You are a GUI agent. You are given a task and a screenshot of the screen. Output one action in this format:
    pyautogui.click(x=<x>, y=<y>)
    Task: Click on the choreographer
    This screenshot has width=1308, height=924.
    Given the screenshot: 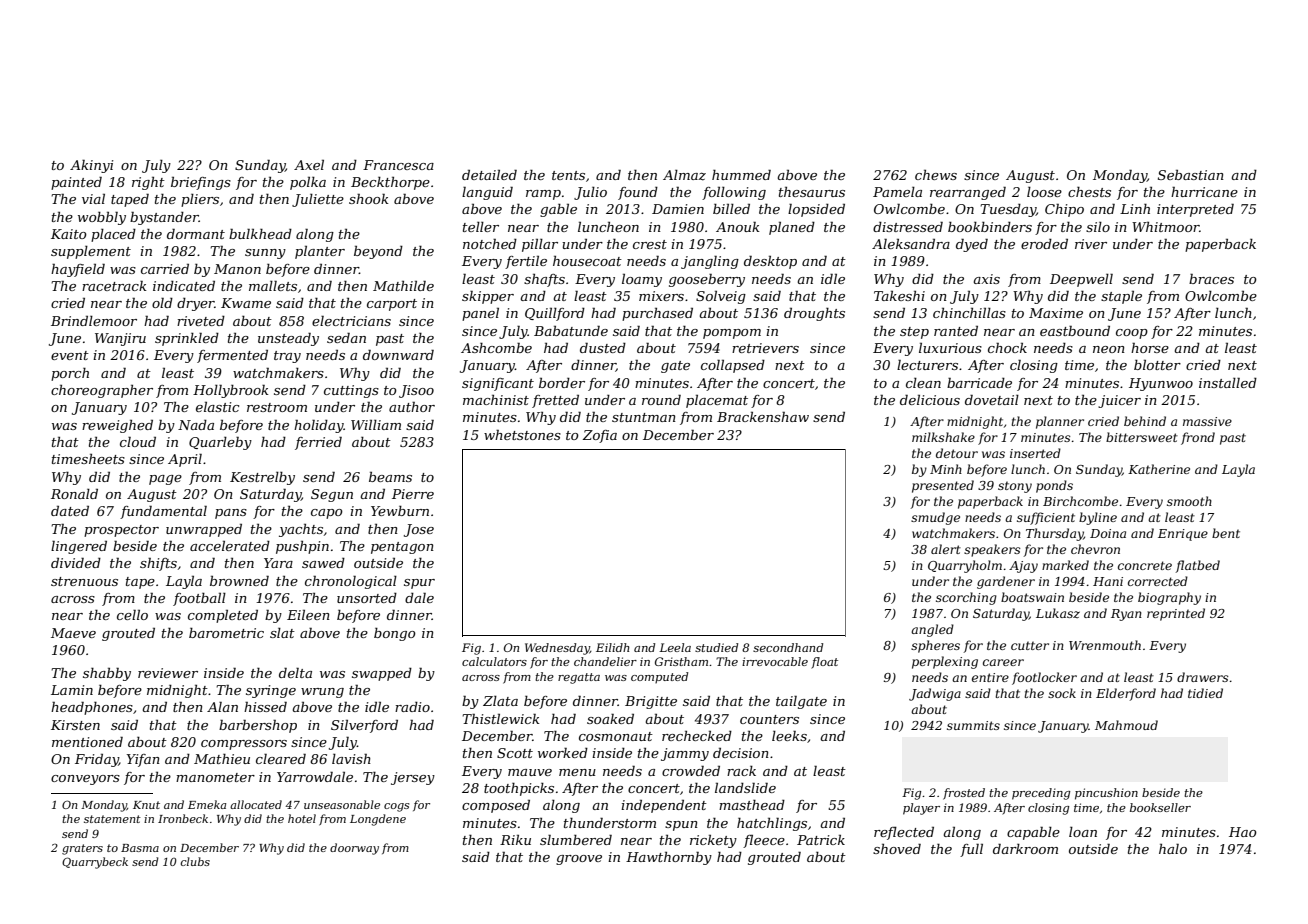 What is the action you would take?
    pyautogui.click(x=102, y=391)
